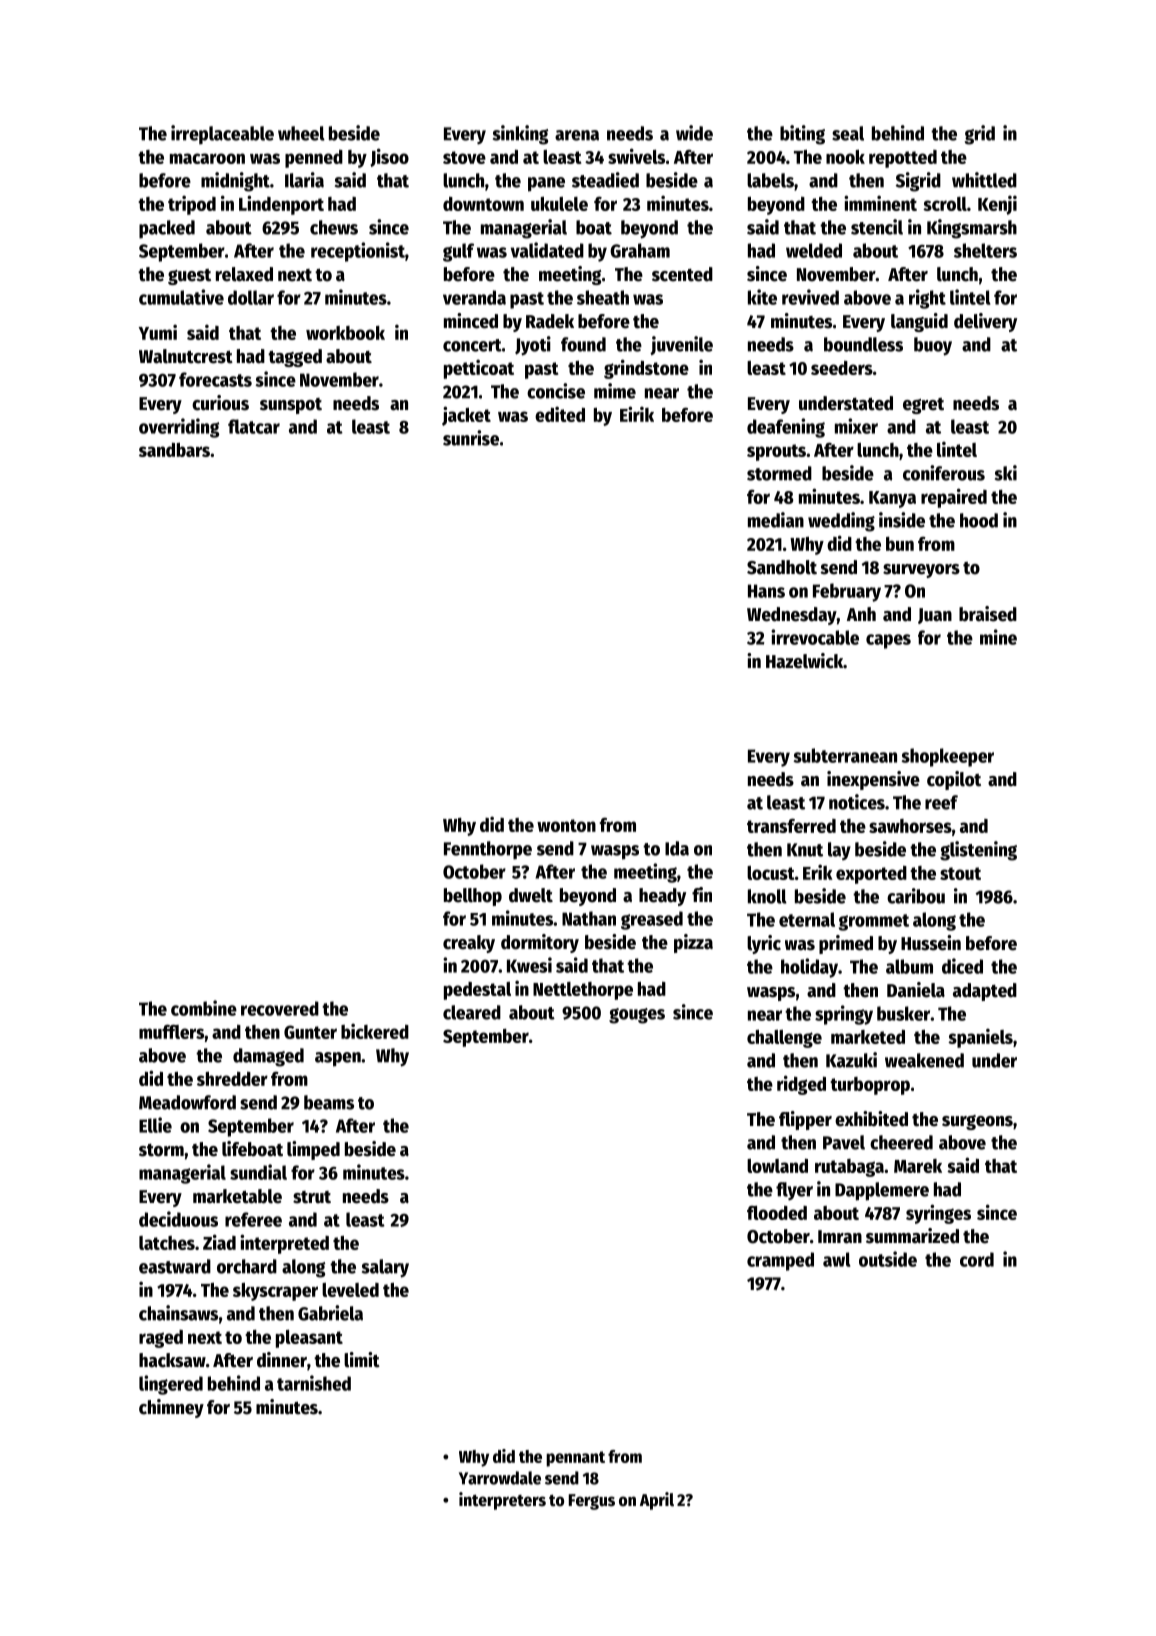 The height and width of the screenshot is (1636, 1156). I want to click on chimney, so click(171, 1408).
